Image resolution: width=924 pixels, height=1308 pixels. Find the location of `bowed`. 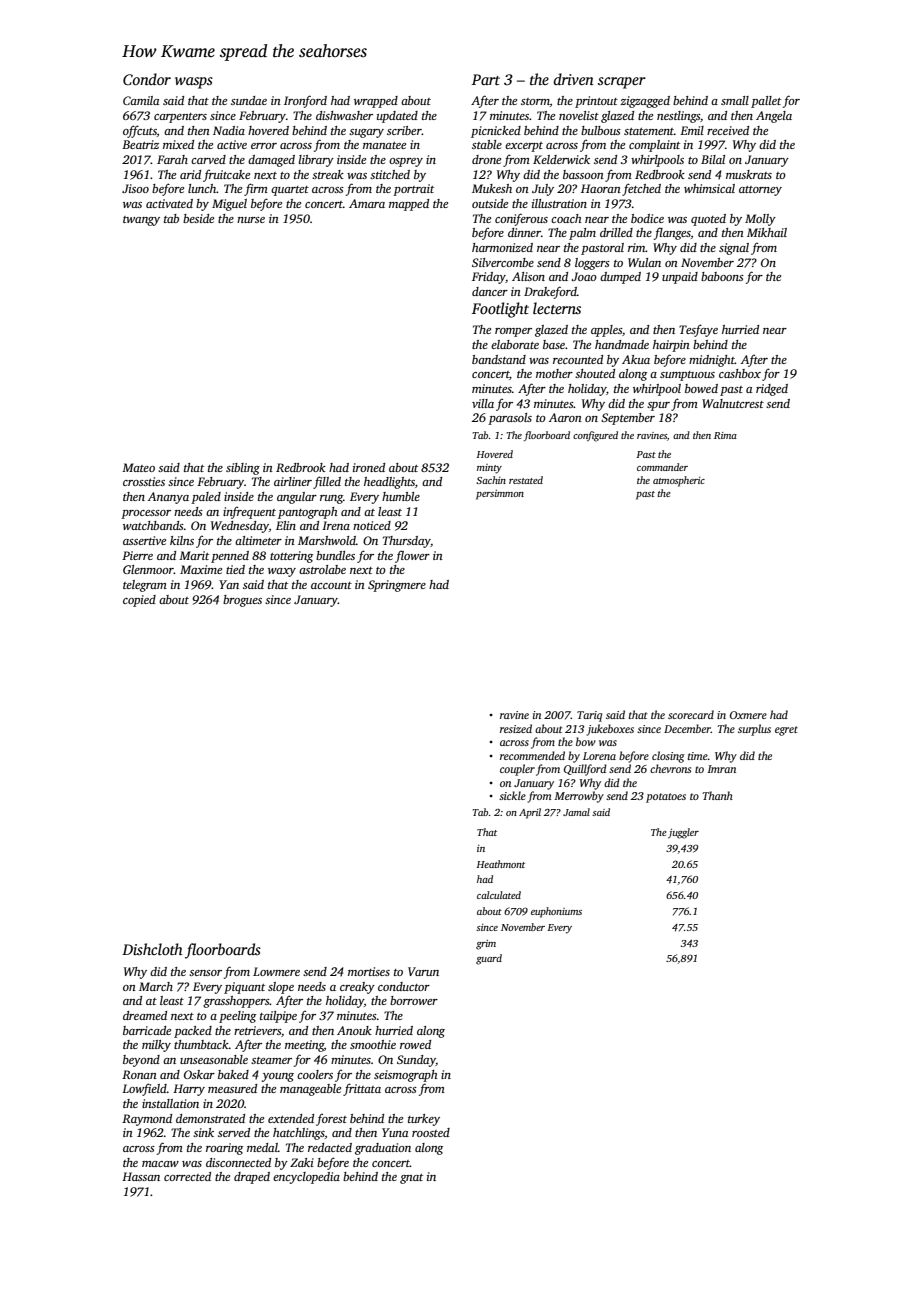

bowed is located at coordinates (701, 388).
